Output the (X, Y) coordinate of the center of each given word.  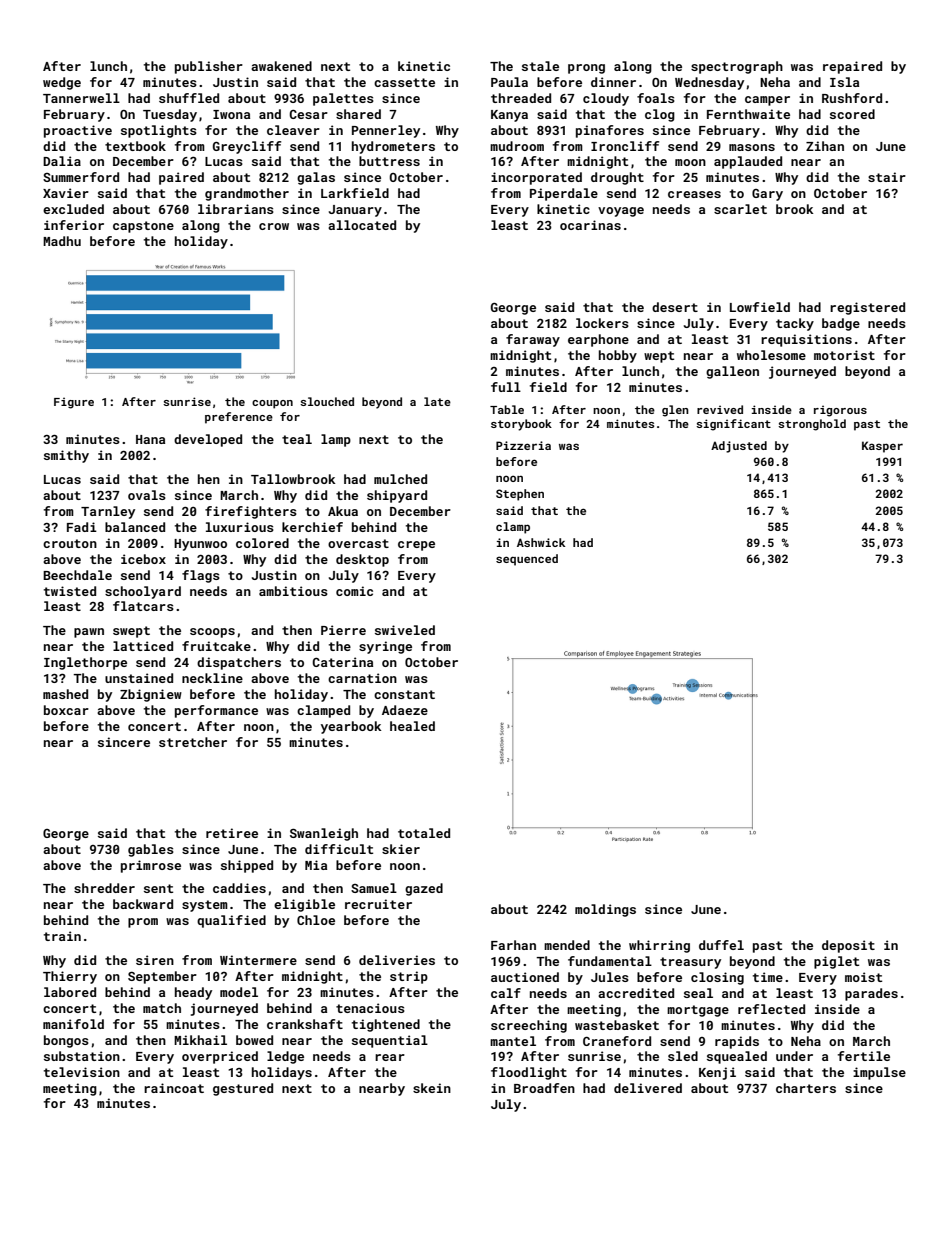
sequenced (527, 560)
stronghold (812, 425)
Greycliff (247, 147)
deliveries (397, 960)
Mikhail (200, 1040)
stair (887, 177)
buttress (389, 161)
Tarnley (108, 512)
